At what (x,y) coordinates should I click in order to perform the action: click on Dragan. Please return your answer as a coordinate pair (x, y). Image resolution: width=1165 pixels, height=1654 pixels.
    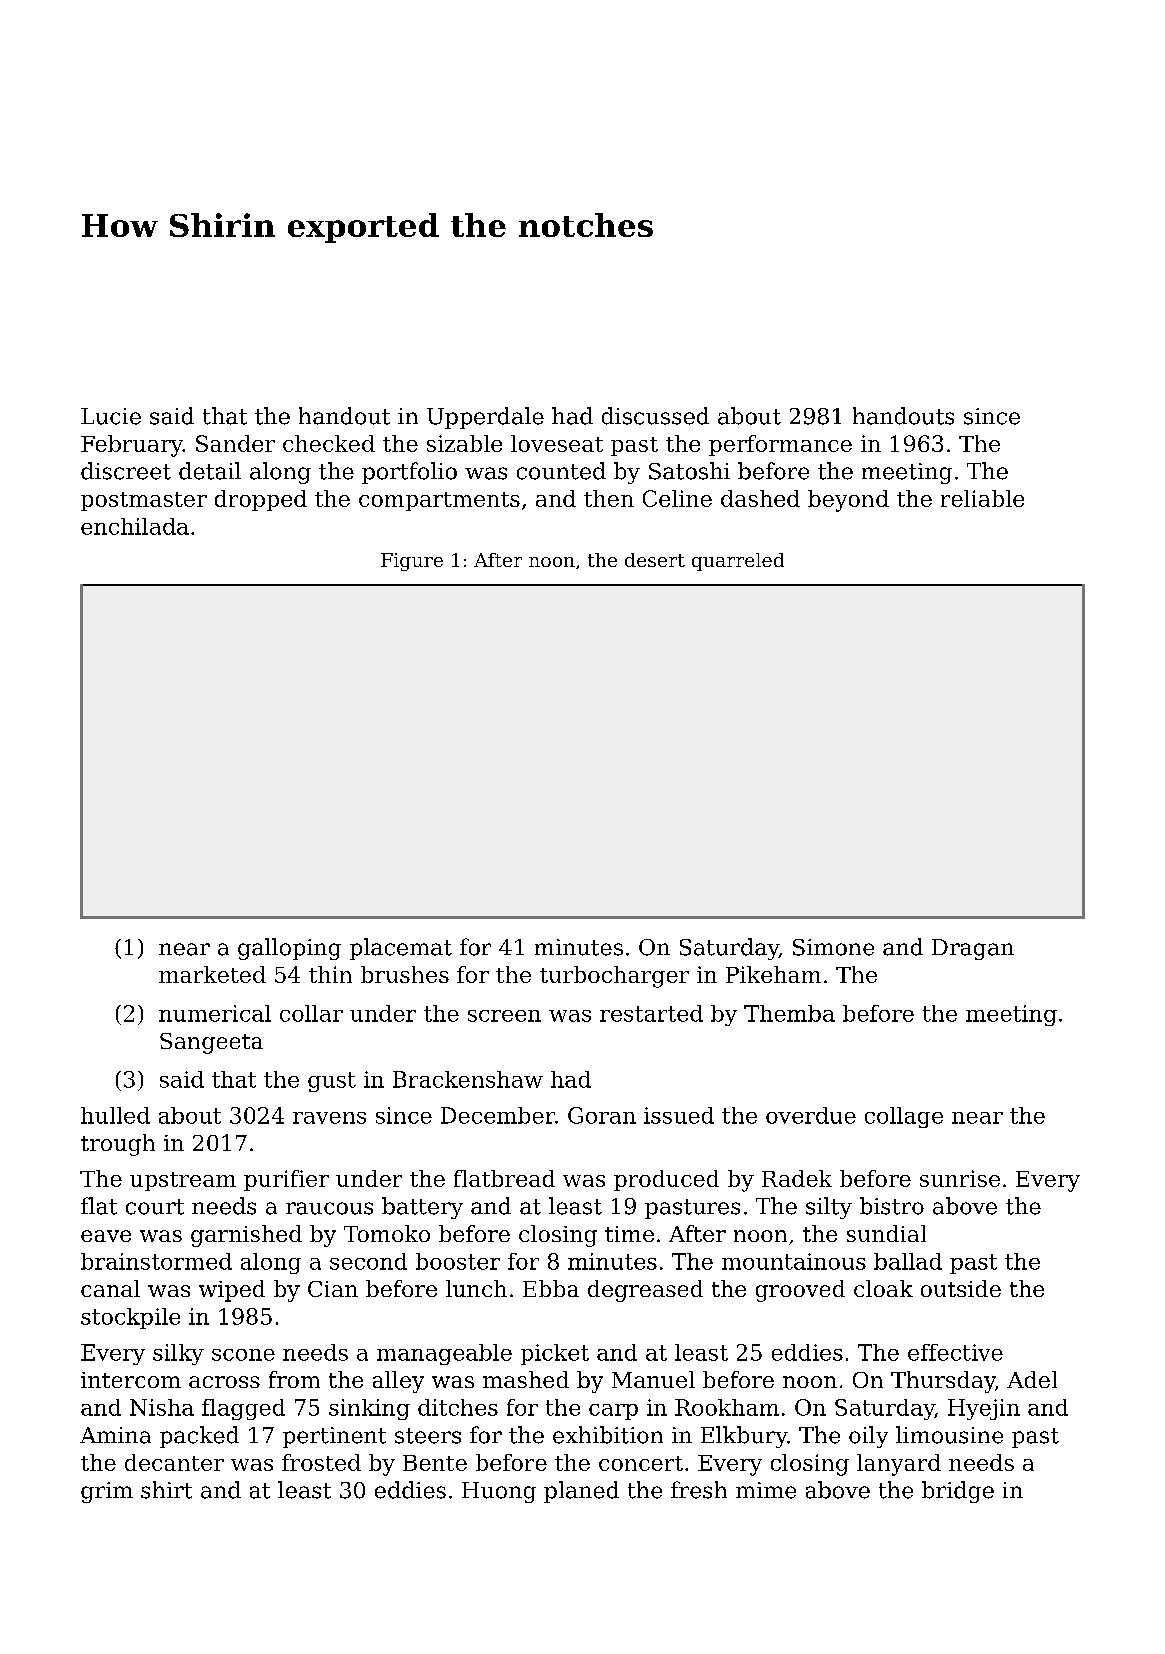
    Looking at the image, I should click on (973, 949).
